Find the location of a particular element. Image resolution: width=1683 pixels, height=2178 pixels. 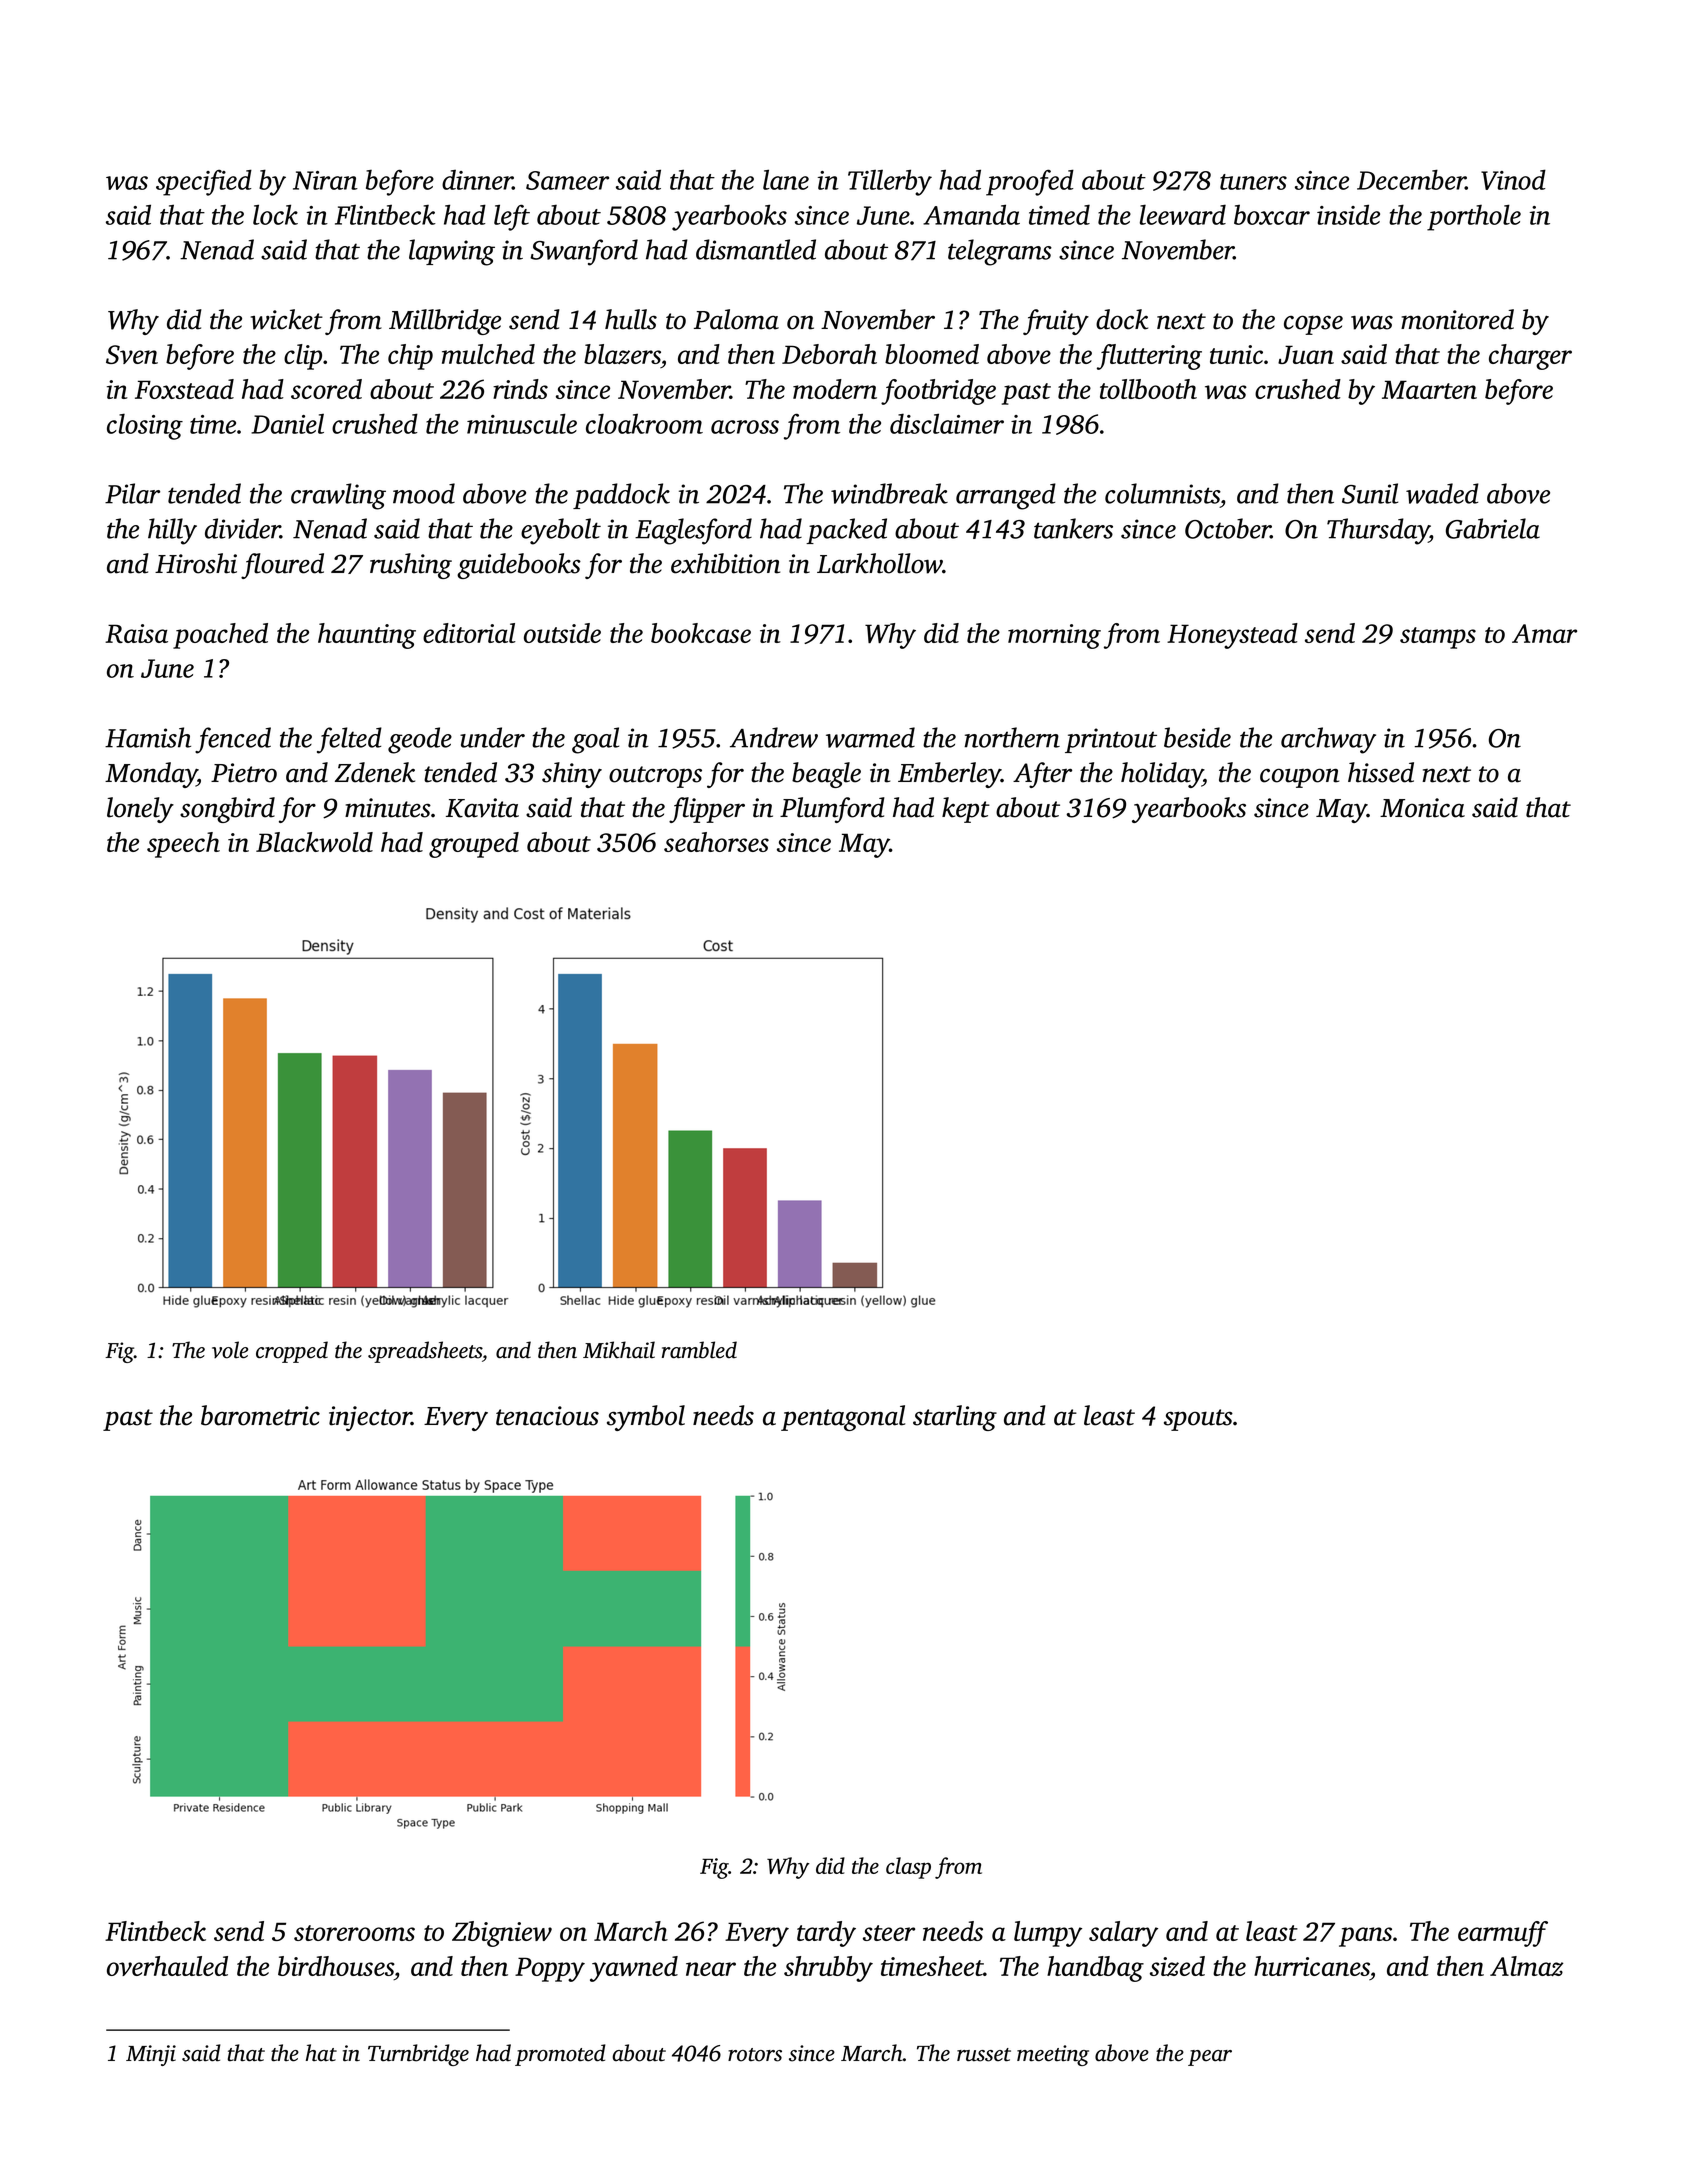

Poppy is located at coordinates (550, 1969).
